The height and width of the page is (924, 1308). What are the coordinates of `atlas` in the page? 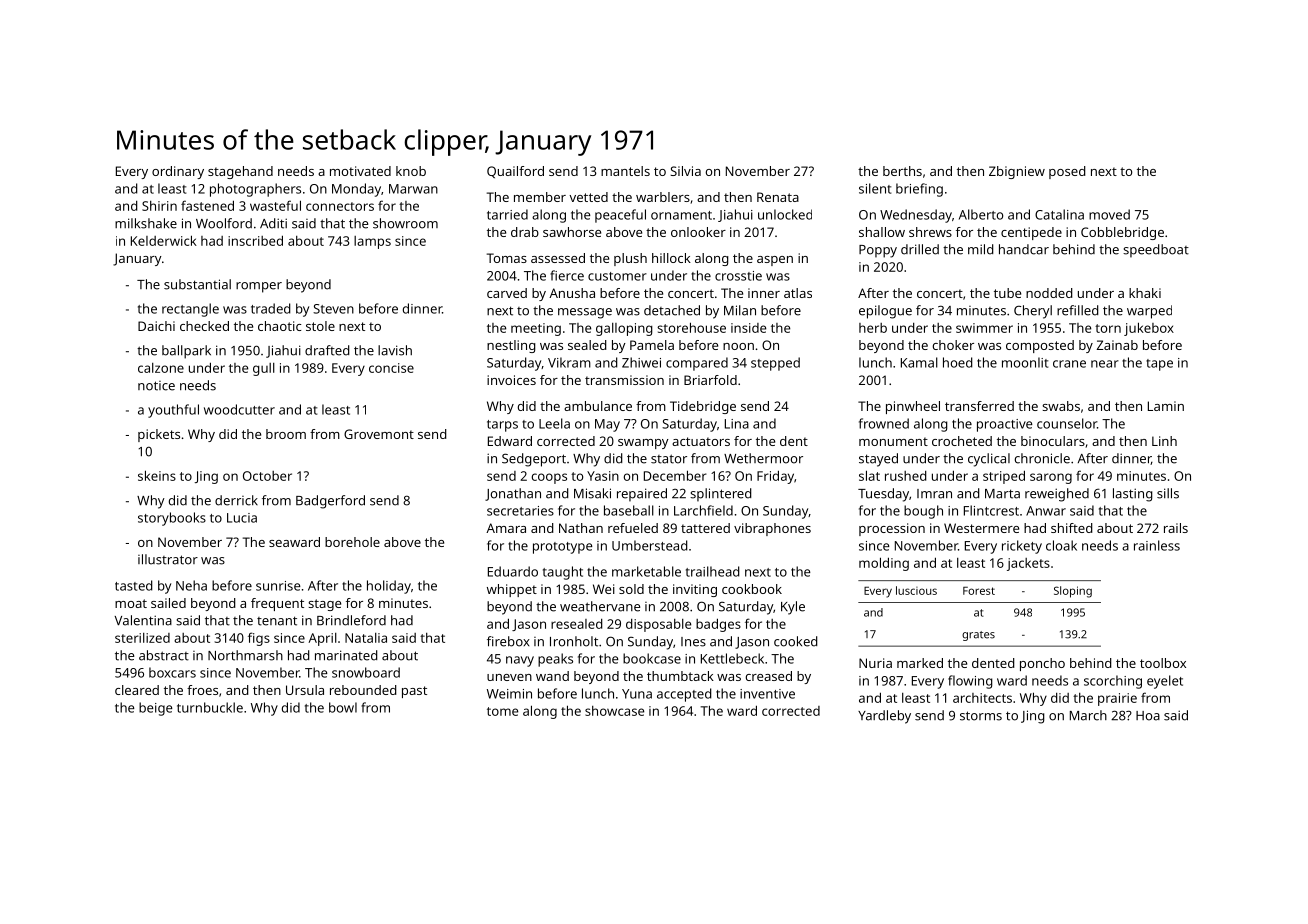 It's located at (798, 293).
